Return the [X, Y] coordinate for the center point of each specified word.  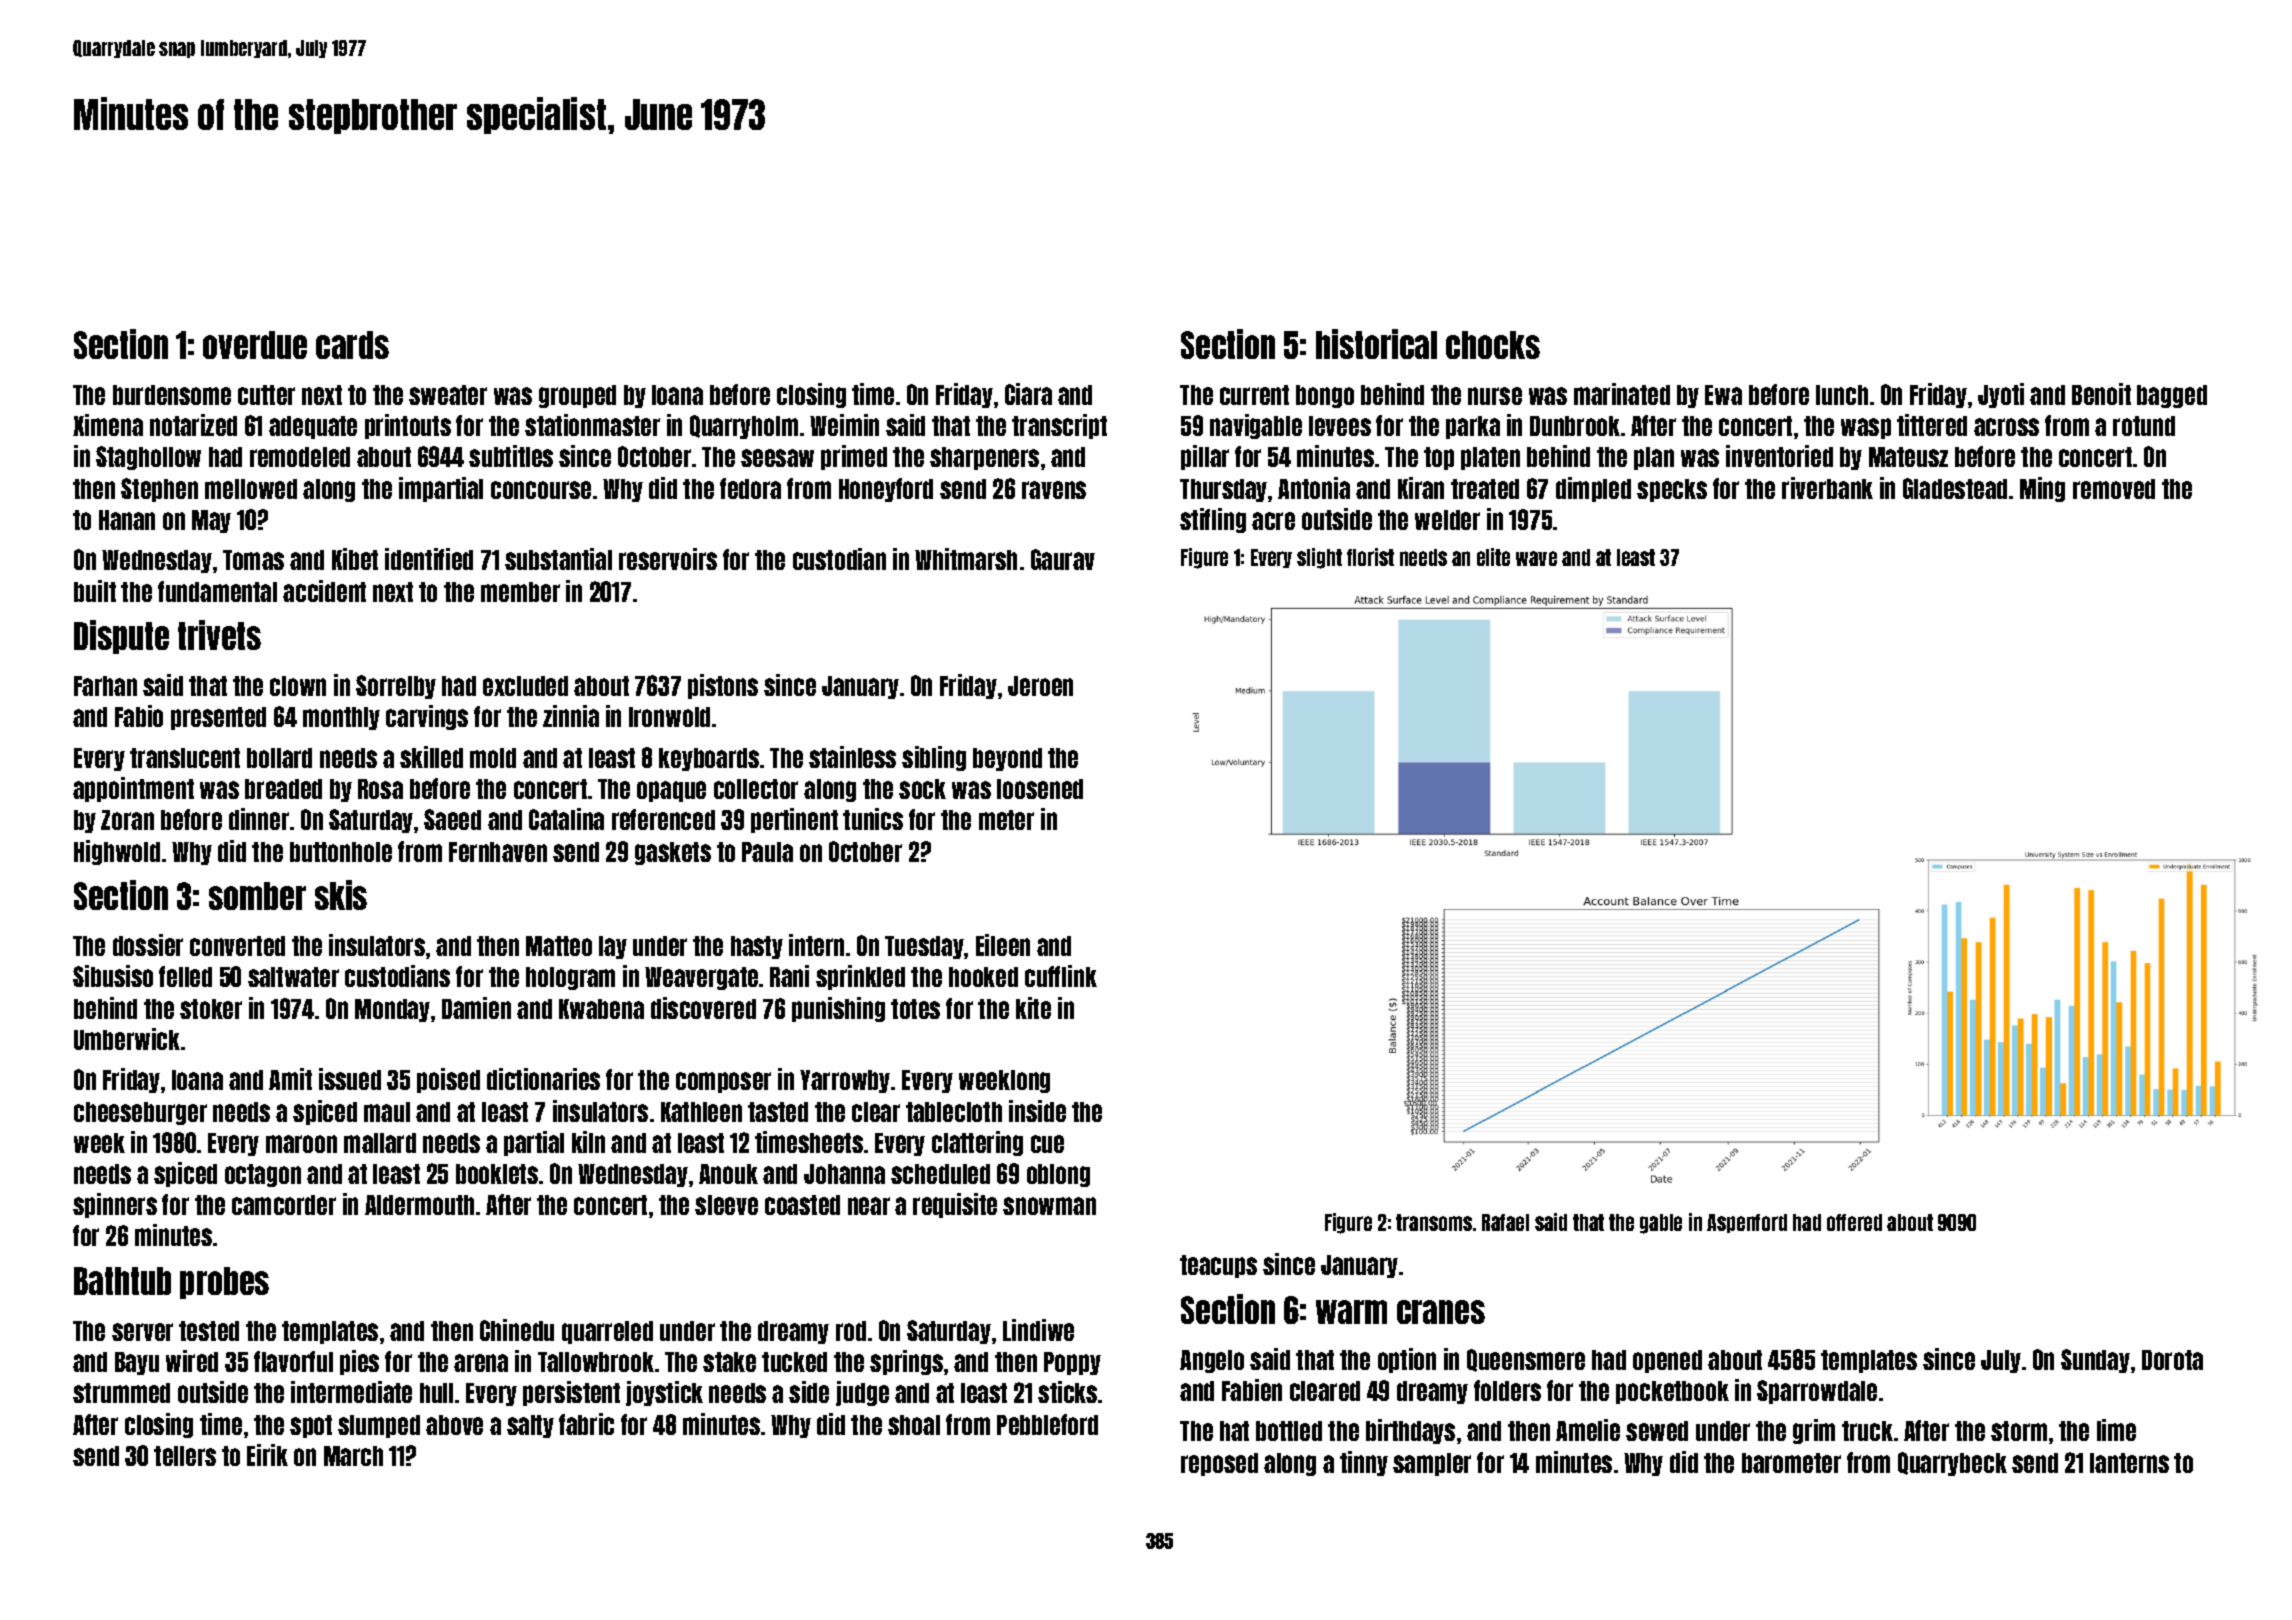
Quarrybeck [1952, 1464]
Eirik [267, 1455]
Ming [2042, 489]
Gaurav [1063, 559]
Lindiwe [1038, 1330]
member [520, 592]
